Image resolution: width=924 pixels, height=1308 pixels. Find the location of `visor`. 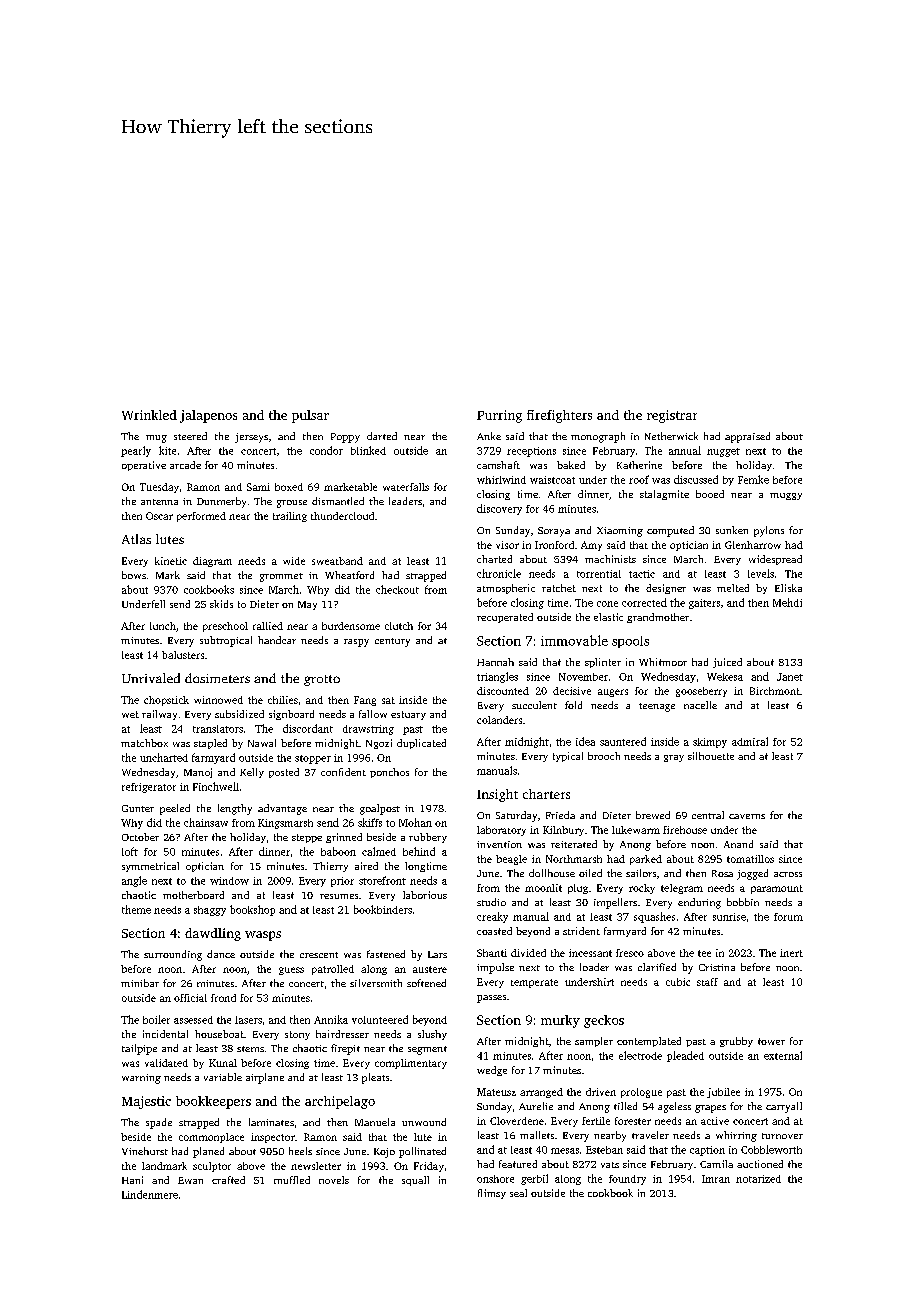

visor is located at coordinates (507, 545).
